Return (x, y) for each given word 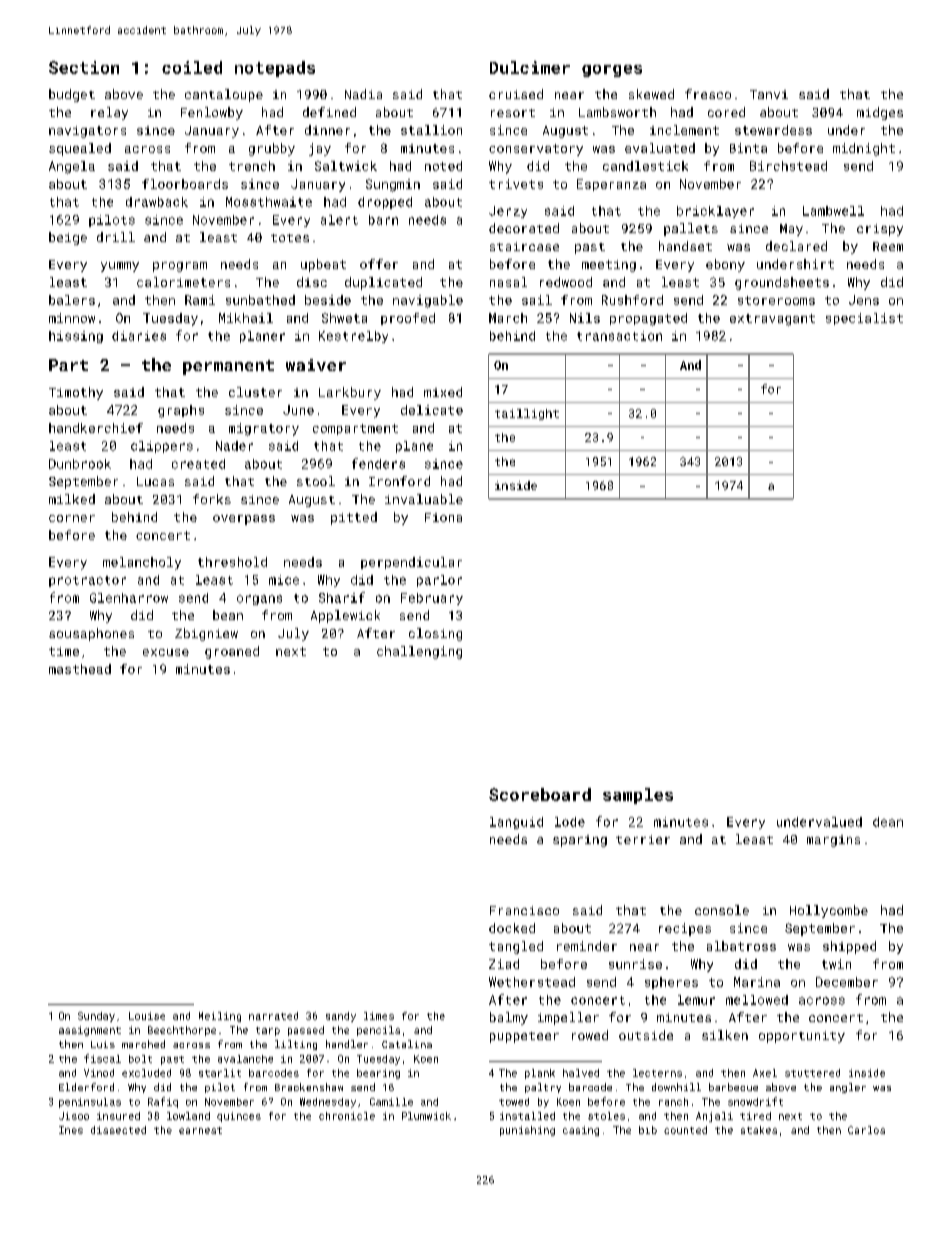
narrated (273, 1016)
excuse (166, 652)
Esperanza (611, 185)
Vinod (99, 1073)
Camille (391, 1102)
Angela (72, 167)
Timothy (76, 393)
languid (516, 823)
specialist (864, 319)
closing (435, 634)
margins (833, 841)
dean (888, 822)
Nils (585, 318)
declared (796, 246)
